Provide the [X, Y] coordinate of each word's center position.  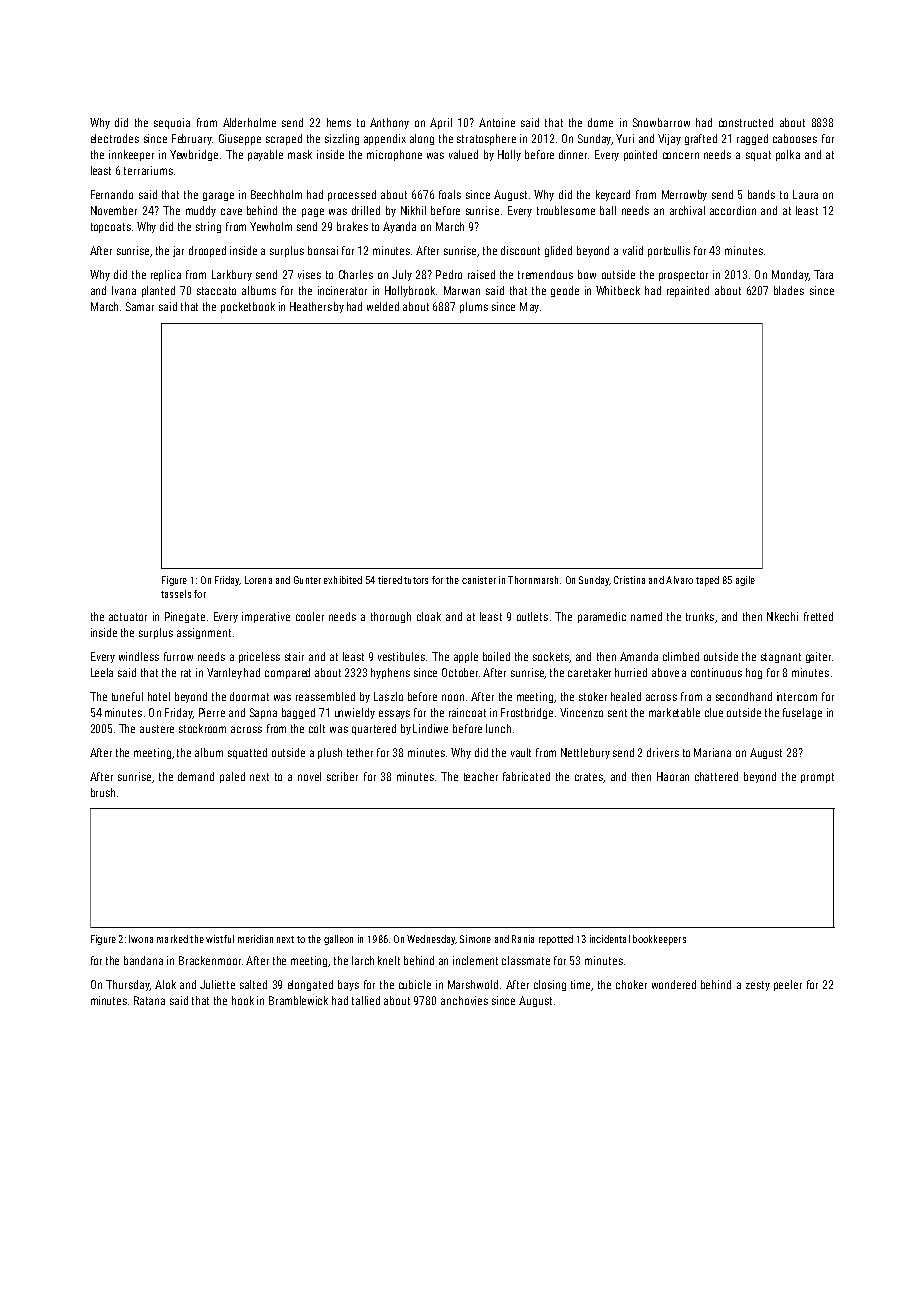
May [529, 307]
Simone [475, 939]
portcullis [669, 251]
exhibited [343, 580]
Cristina [629, 580]
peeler [788, 985]
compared [287, 673]
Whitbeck [618, 290]
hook [243, 1000]
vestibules [401, 656]
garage [218, 196]
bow [587, 274]
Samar [140, 306]
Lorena [258, 580]
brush [103, 792]
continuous [716, 672]
